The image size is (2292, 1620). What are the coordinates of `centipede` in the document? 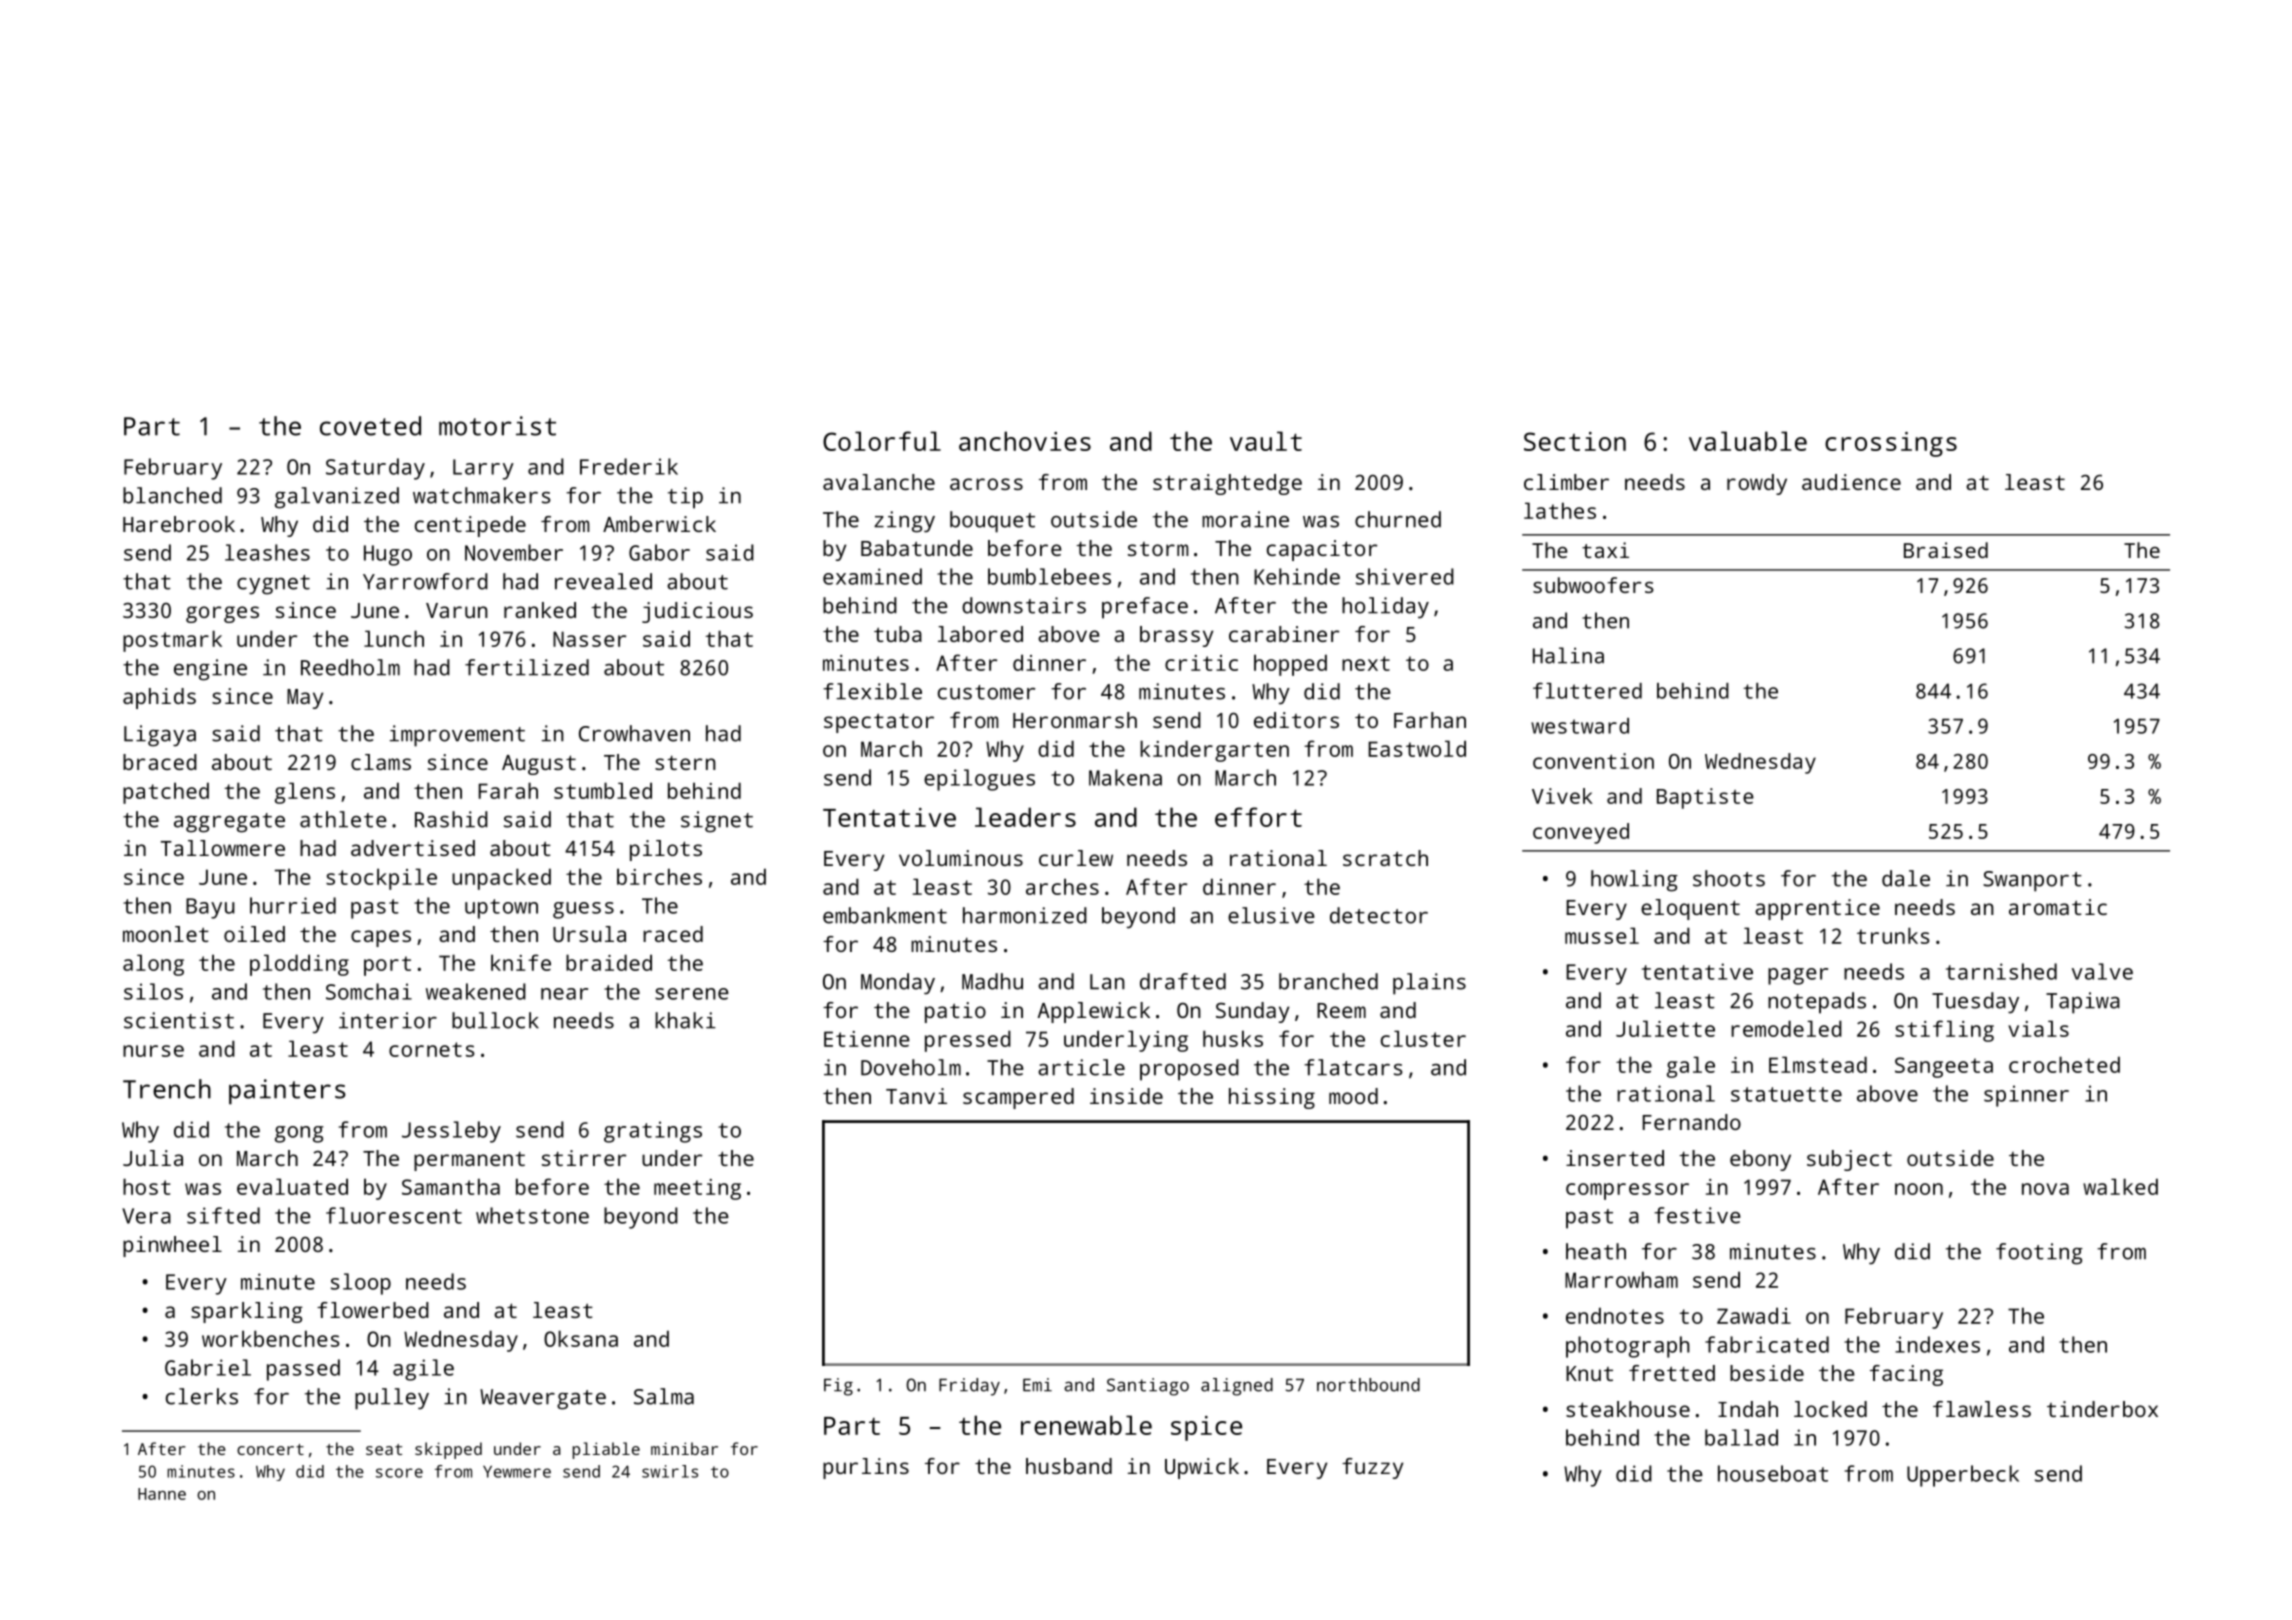 It's located at (470, 526).
